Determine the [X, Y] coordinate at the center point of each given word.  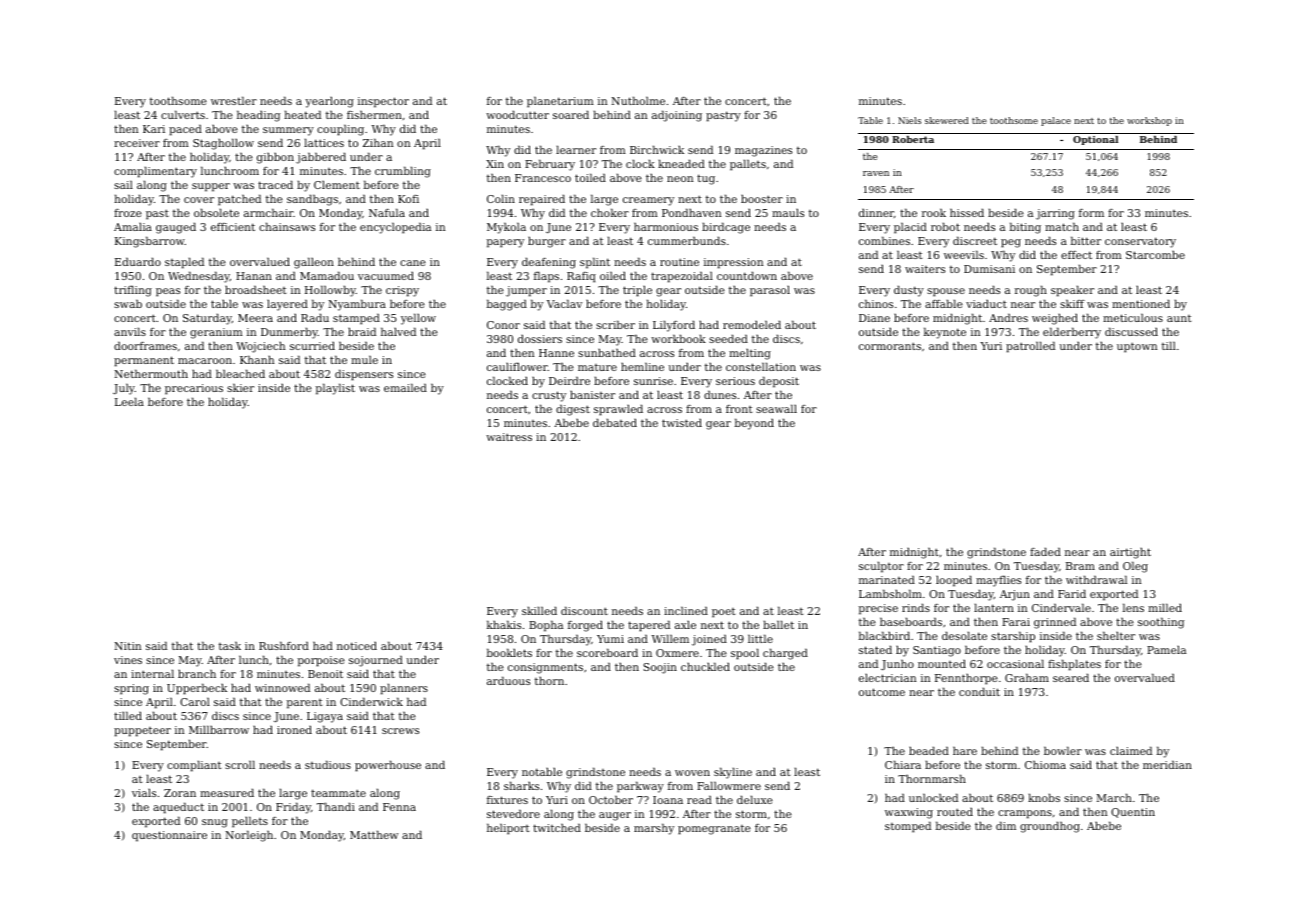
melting [750, 354]
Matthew [374, 834]
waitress [509, 437]
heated [302, 114]
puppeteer [142, 732]
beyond [754, 424]
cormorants [890, 346]
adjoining [677, 116]
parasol [770, 291]
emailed [405, 387]
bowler [1063, 750]
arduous [508, 680]
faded [1045, 551]
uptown [1137, 347]
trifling [133, 291]
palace [1056, 121]
